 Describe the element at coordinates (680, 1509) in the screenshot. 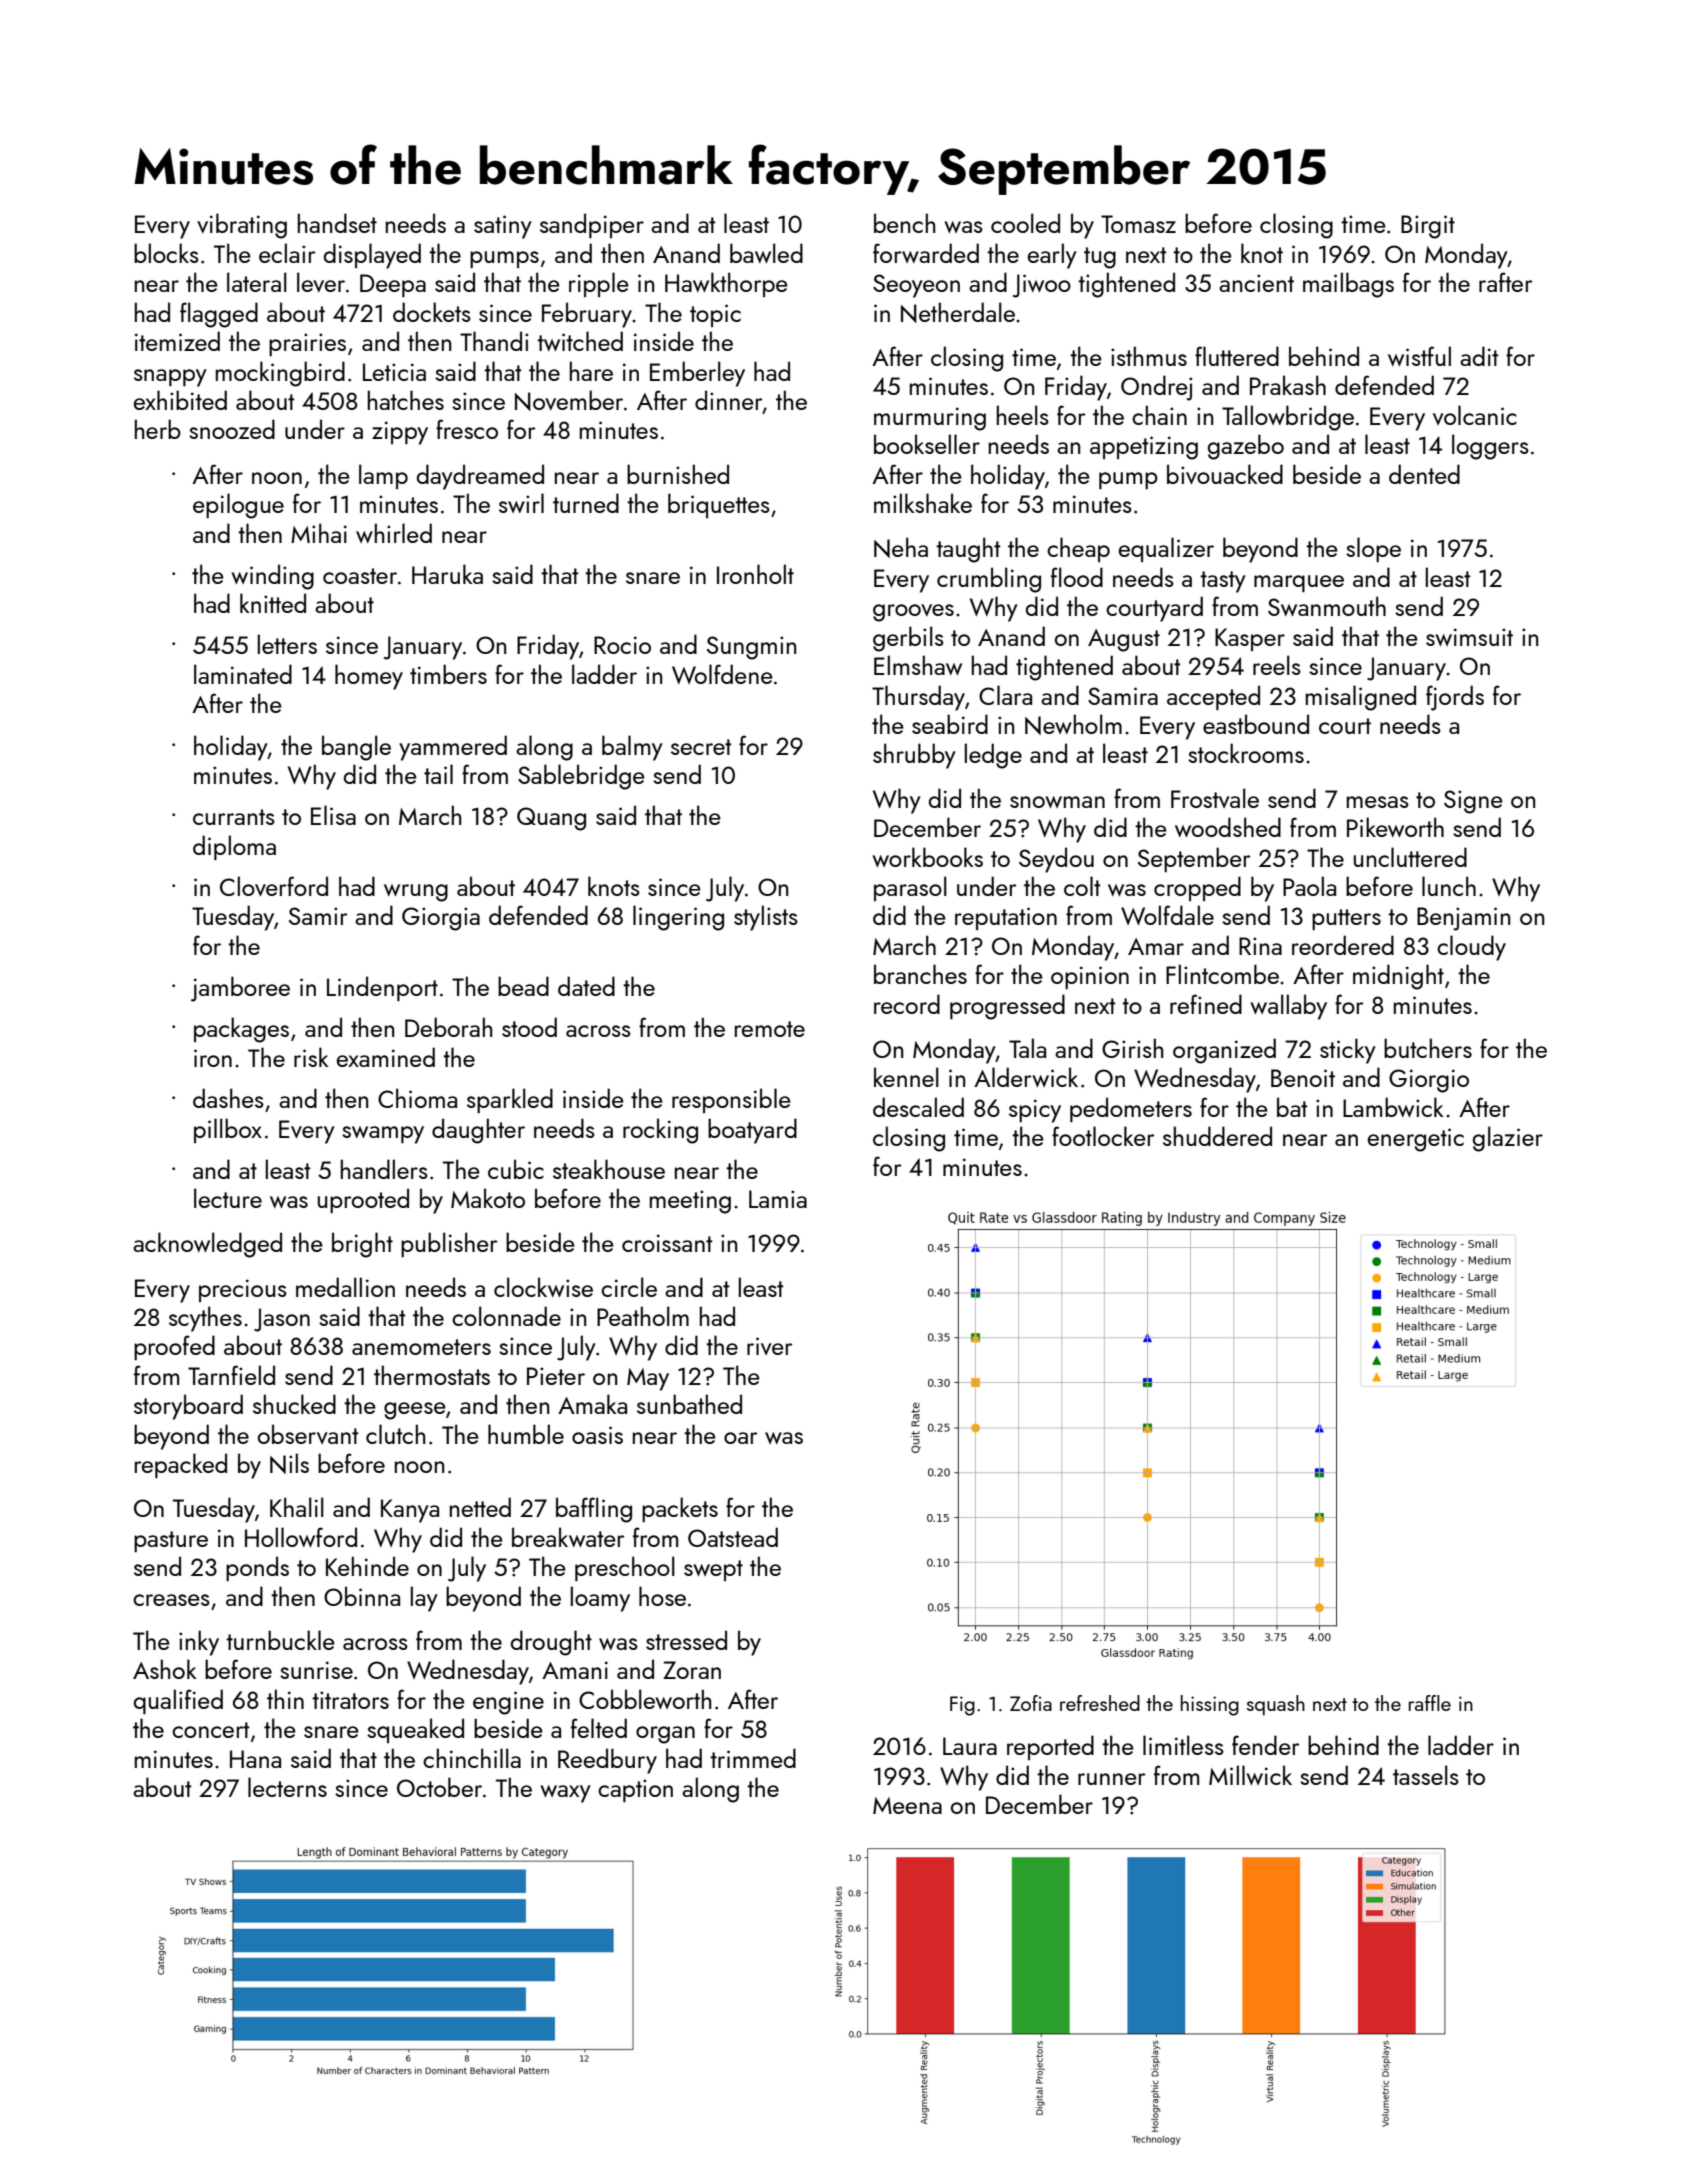

I see `packets` at that location.
